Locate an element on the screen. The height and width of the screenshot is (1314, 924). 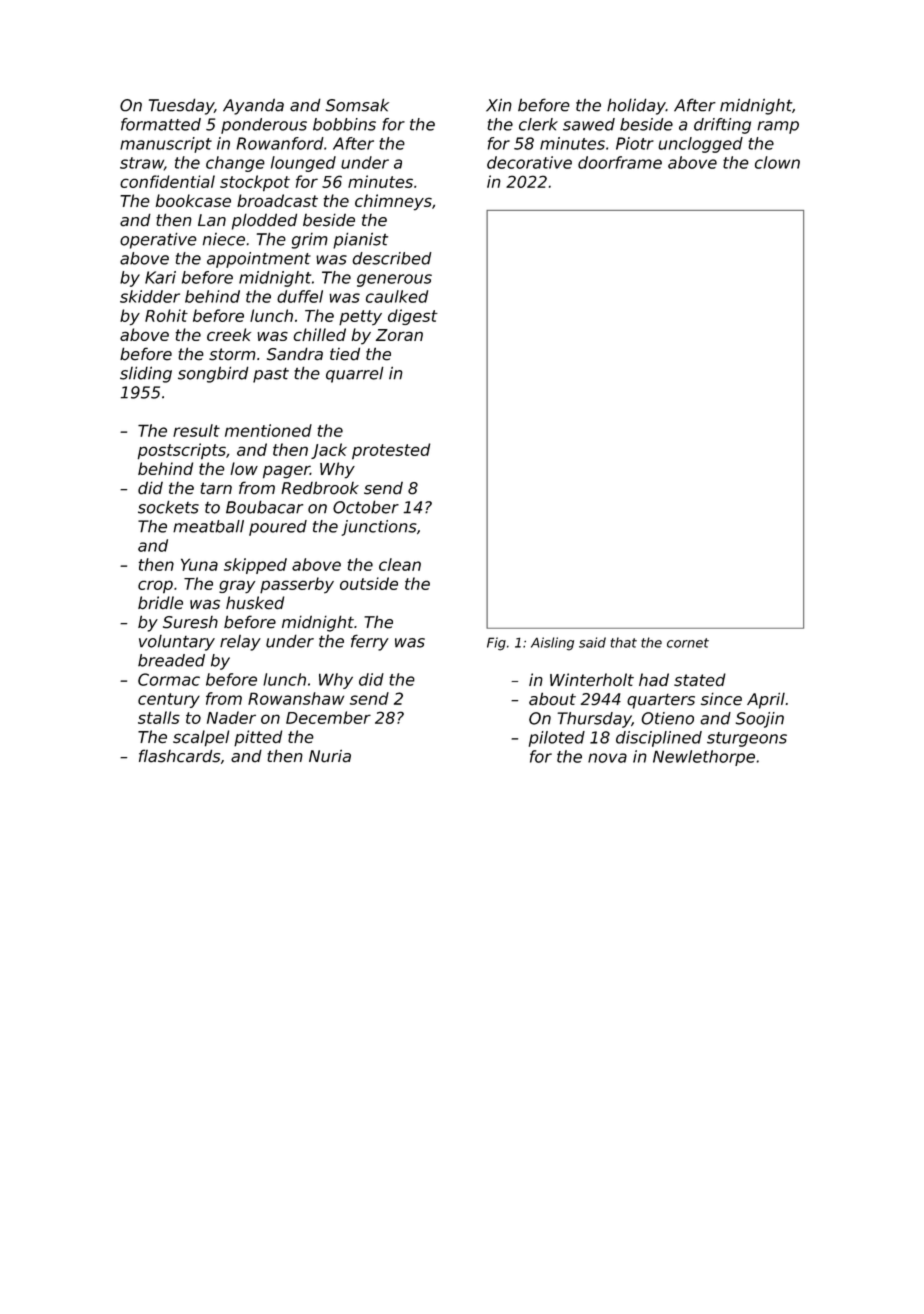
quarrel is located at coordinates (354, 374).
